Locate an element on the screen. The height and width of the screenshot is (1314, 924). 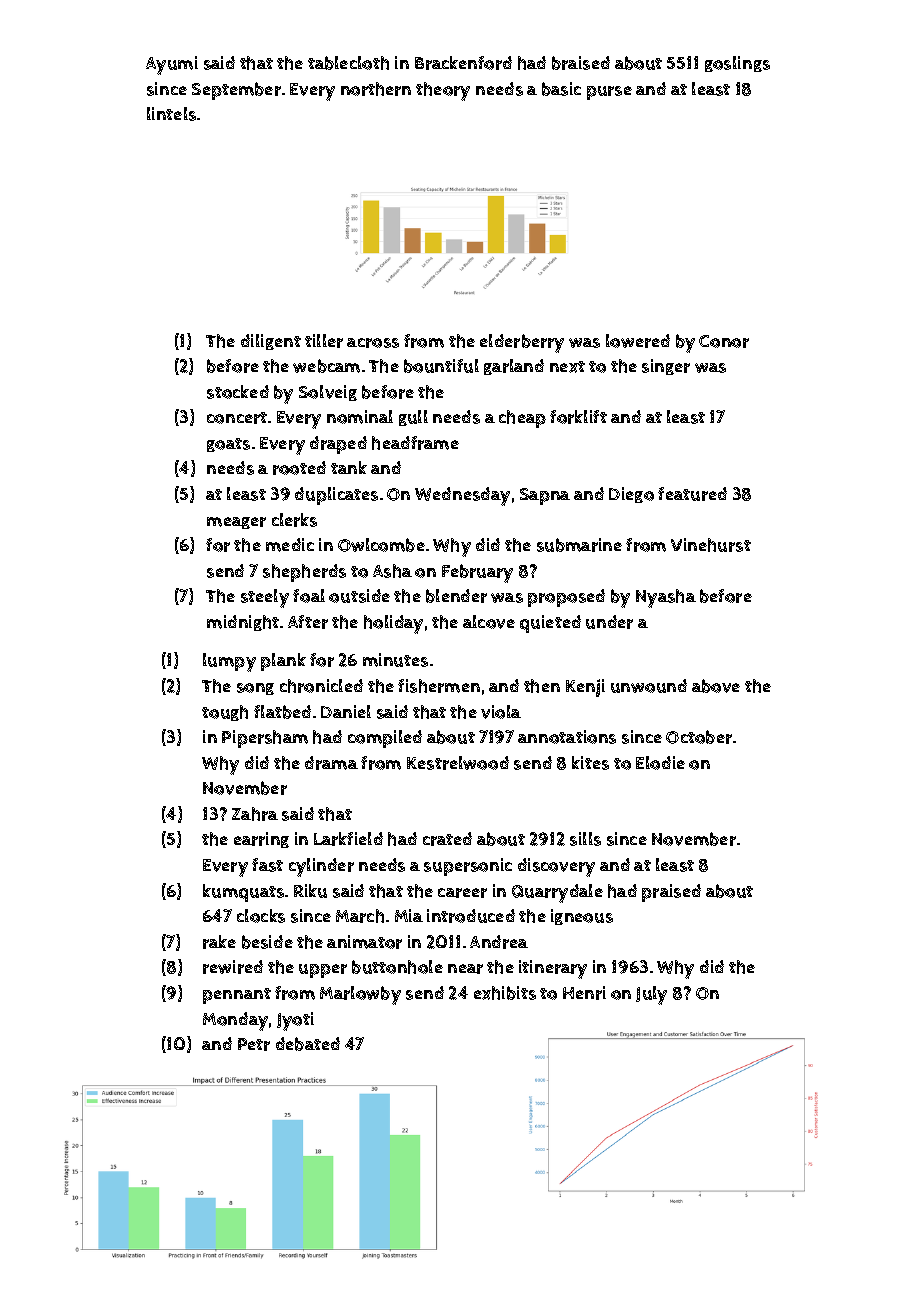
Kestrelwood is located at coordinates (458, 763).
